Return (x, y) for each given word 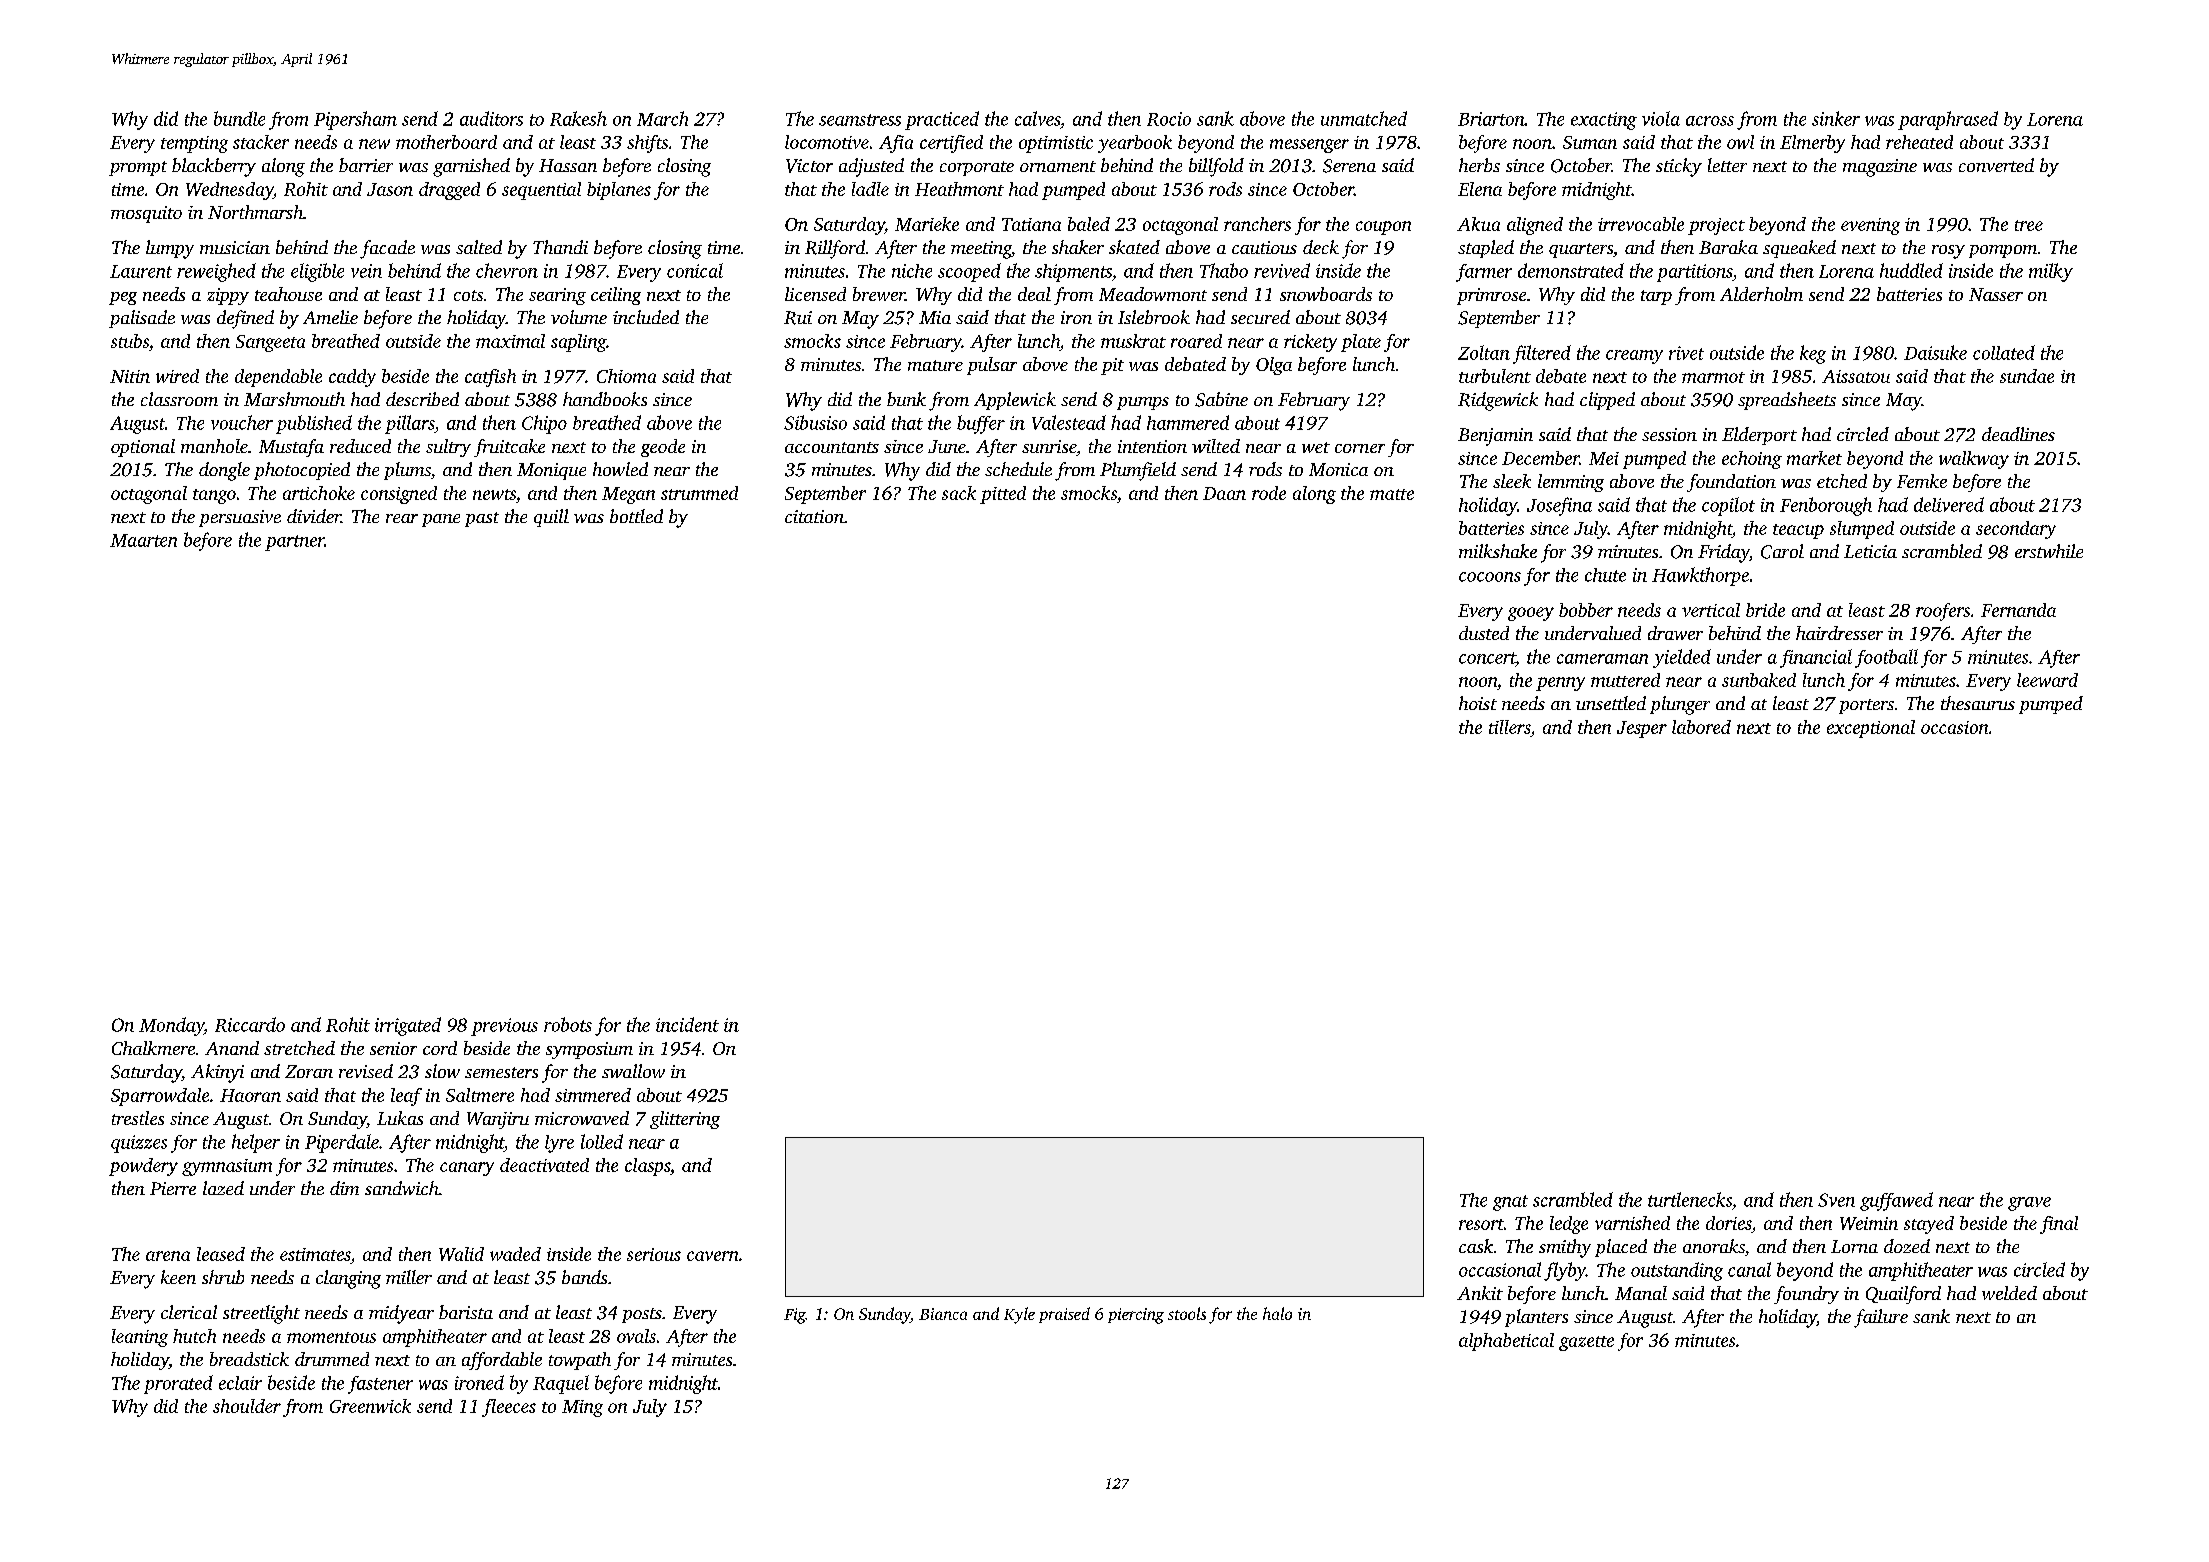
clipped (1607, 401)
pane (441, 520)
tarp (1656, 297)
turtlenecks (1690, 1199)
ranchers (1257, 224)
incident (687, 1024)
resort (1481, 1224)
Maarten (143, 540)
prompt (138, 168)
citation (814, 516)
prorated (178, 1384)
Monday (171, 1026)
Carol (1782, 551)
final (2059, 1225)
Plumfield (1138, 471)
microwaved (582, 1118)
